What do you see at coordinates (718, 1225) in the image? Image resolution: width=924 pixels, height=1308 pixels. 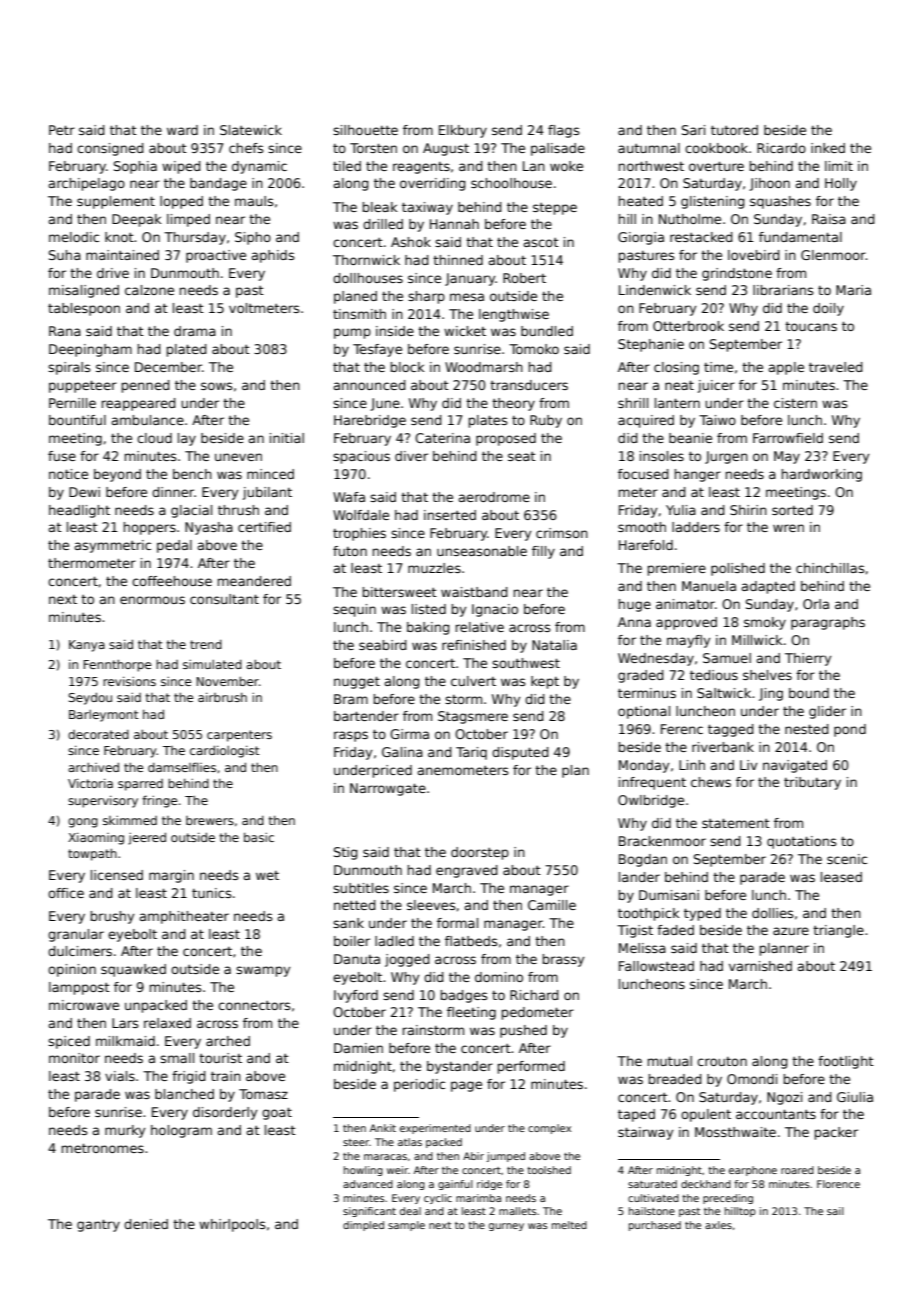 I see `axles` at bounding box center [718, 1225].
